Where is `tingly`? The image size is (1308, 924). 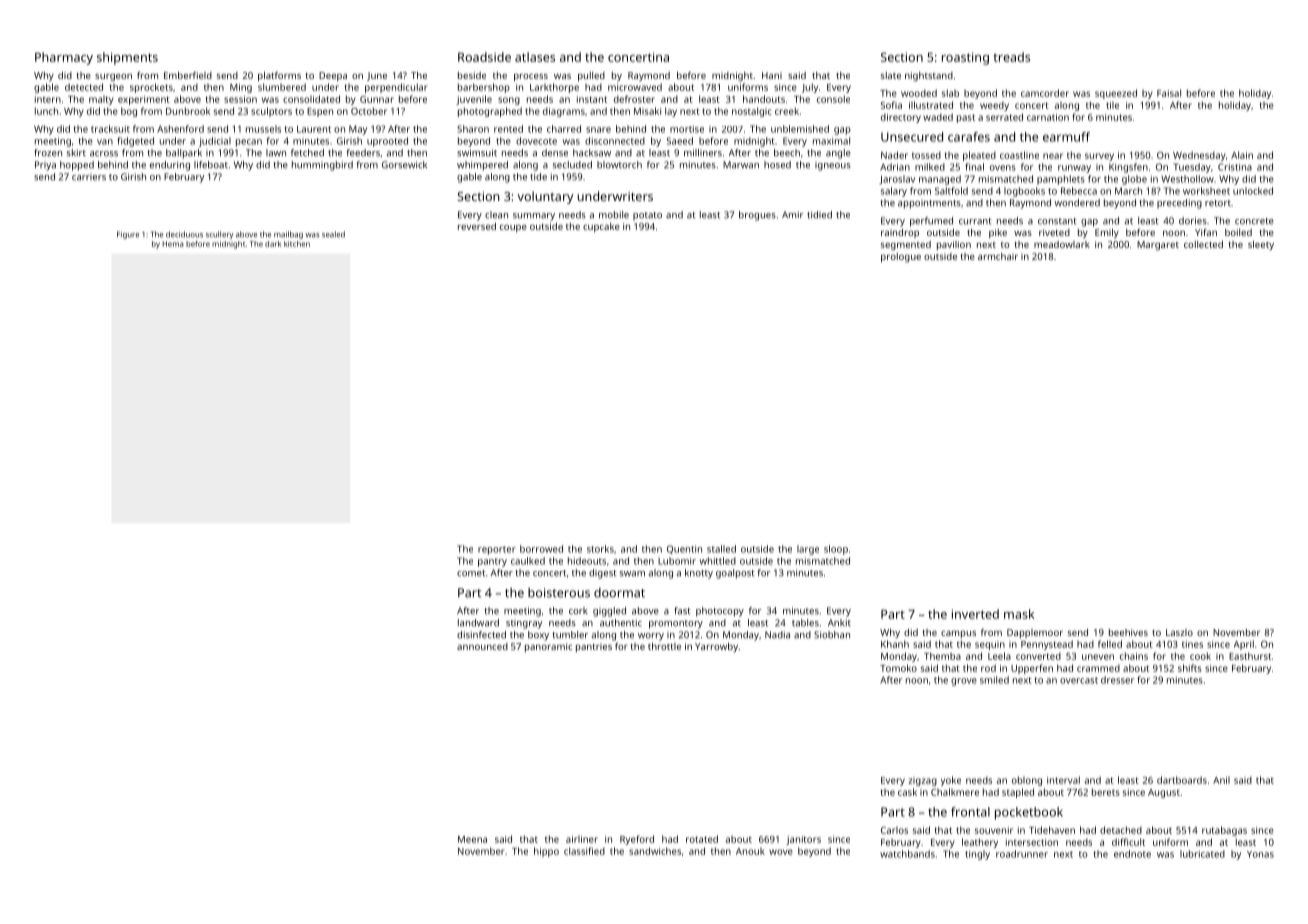
tingly is located at coordinates (977, 855).
